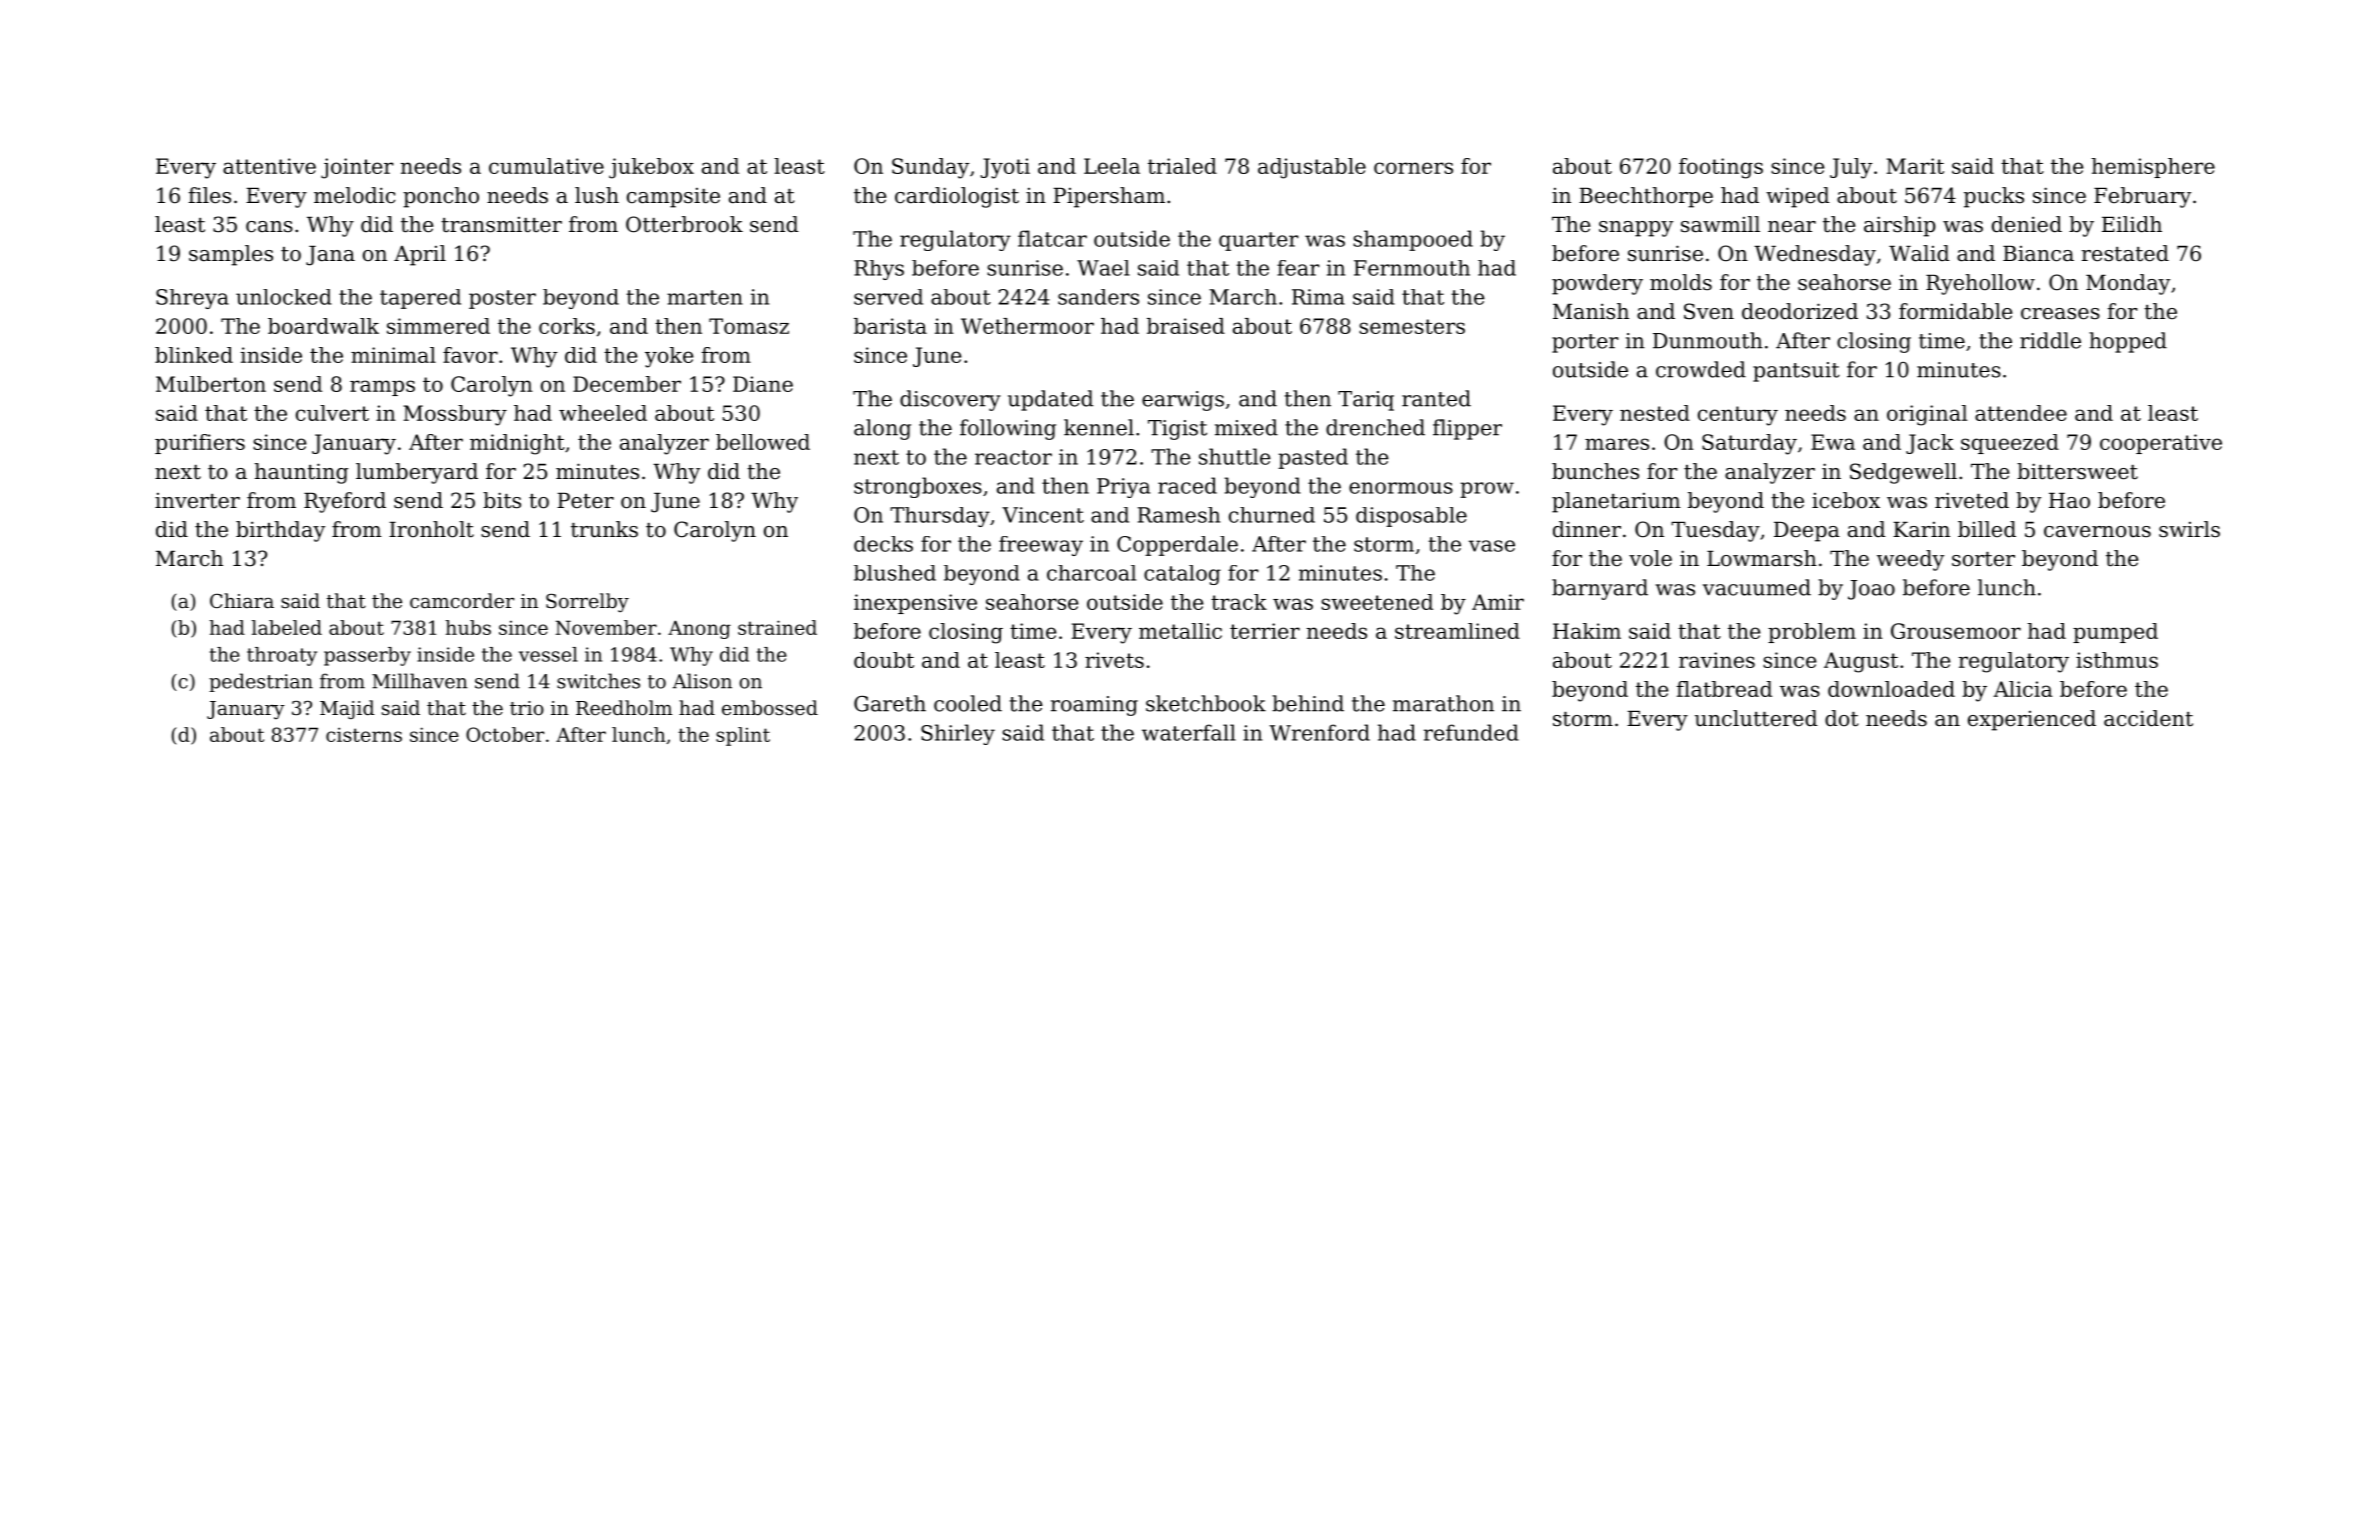 This page has height=1540, width=2380. Describe the element at coordinates (269, 166) in the page. I see `attentive` at that location.
